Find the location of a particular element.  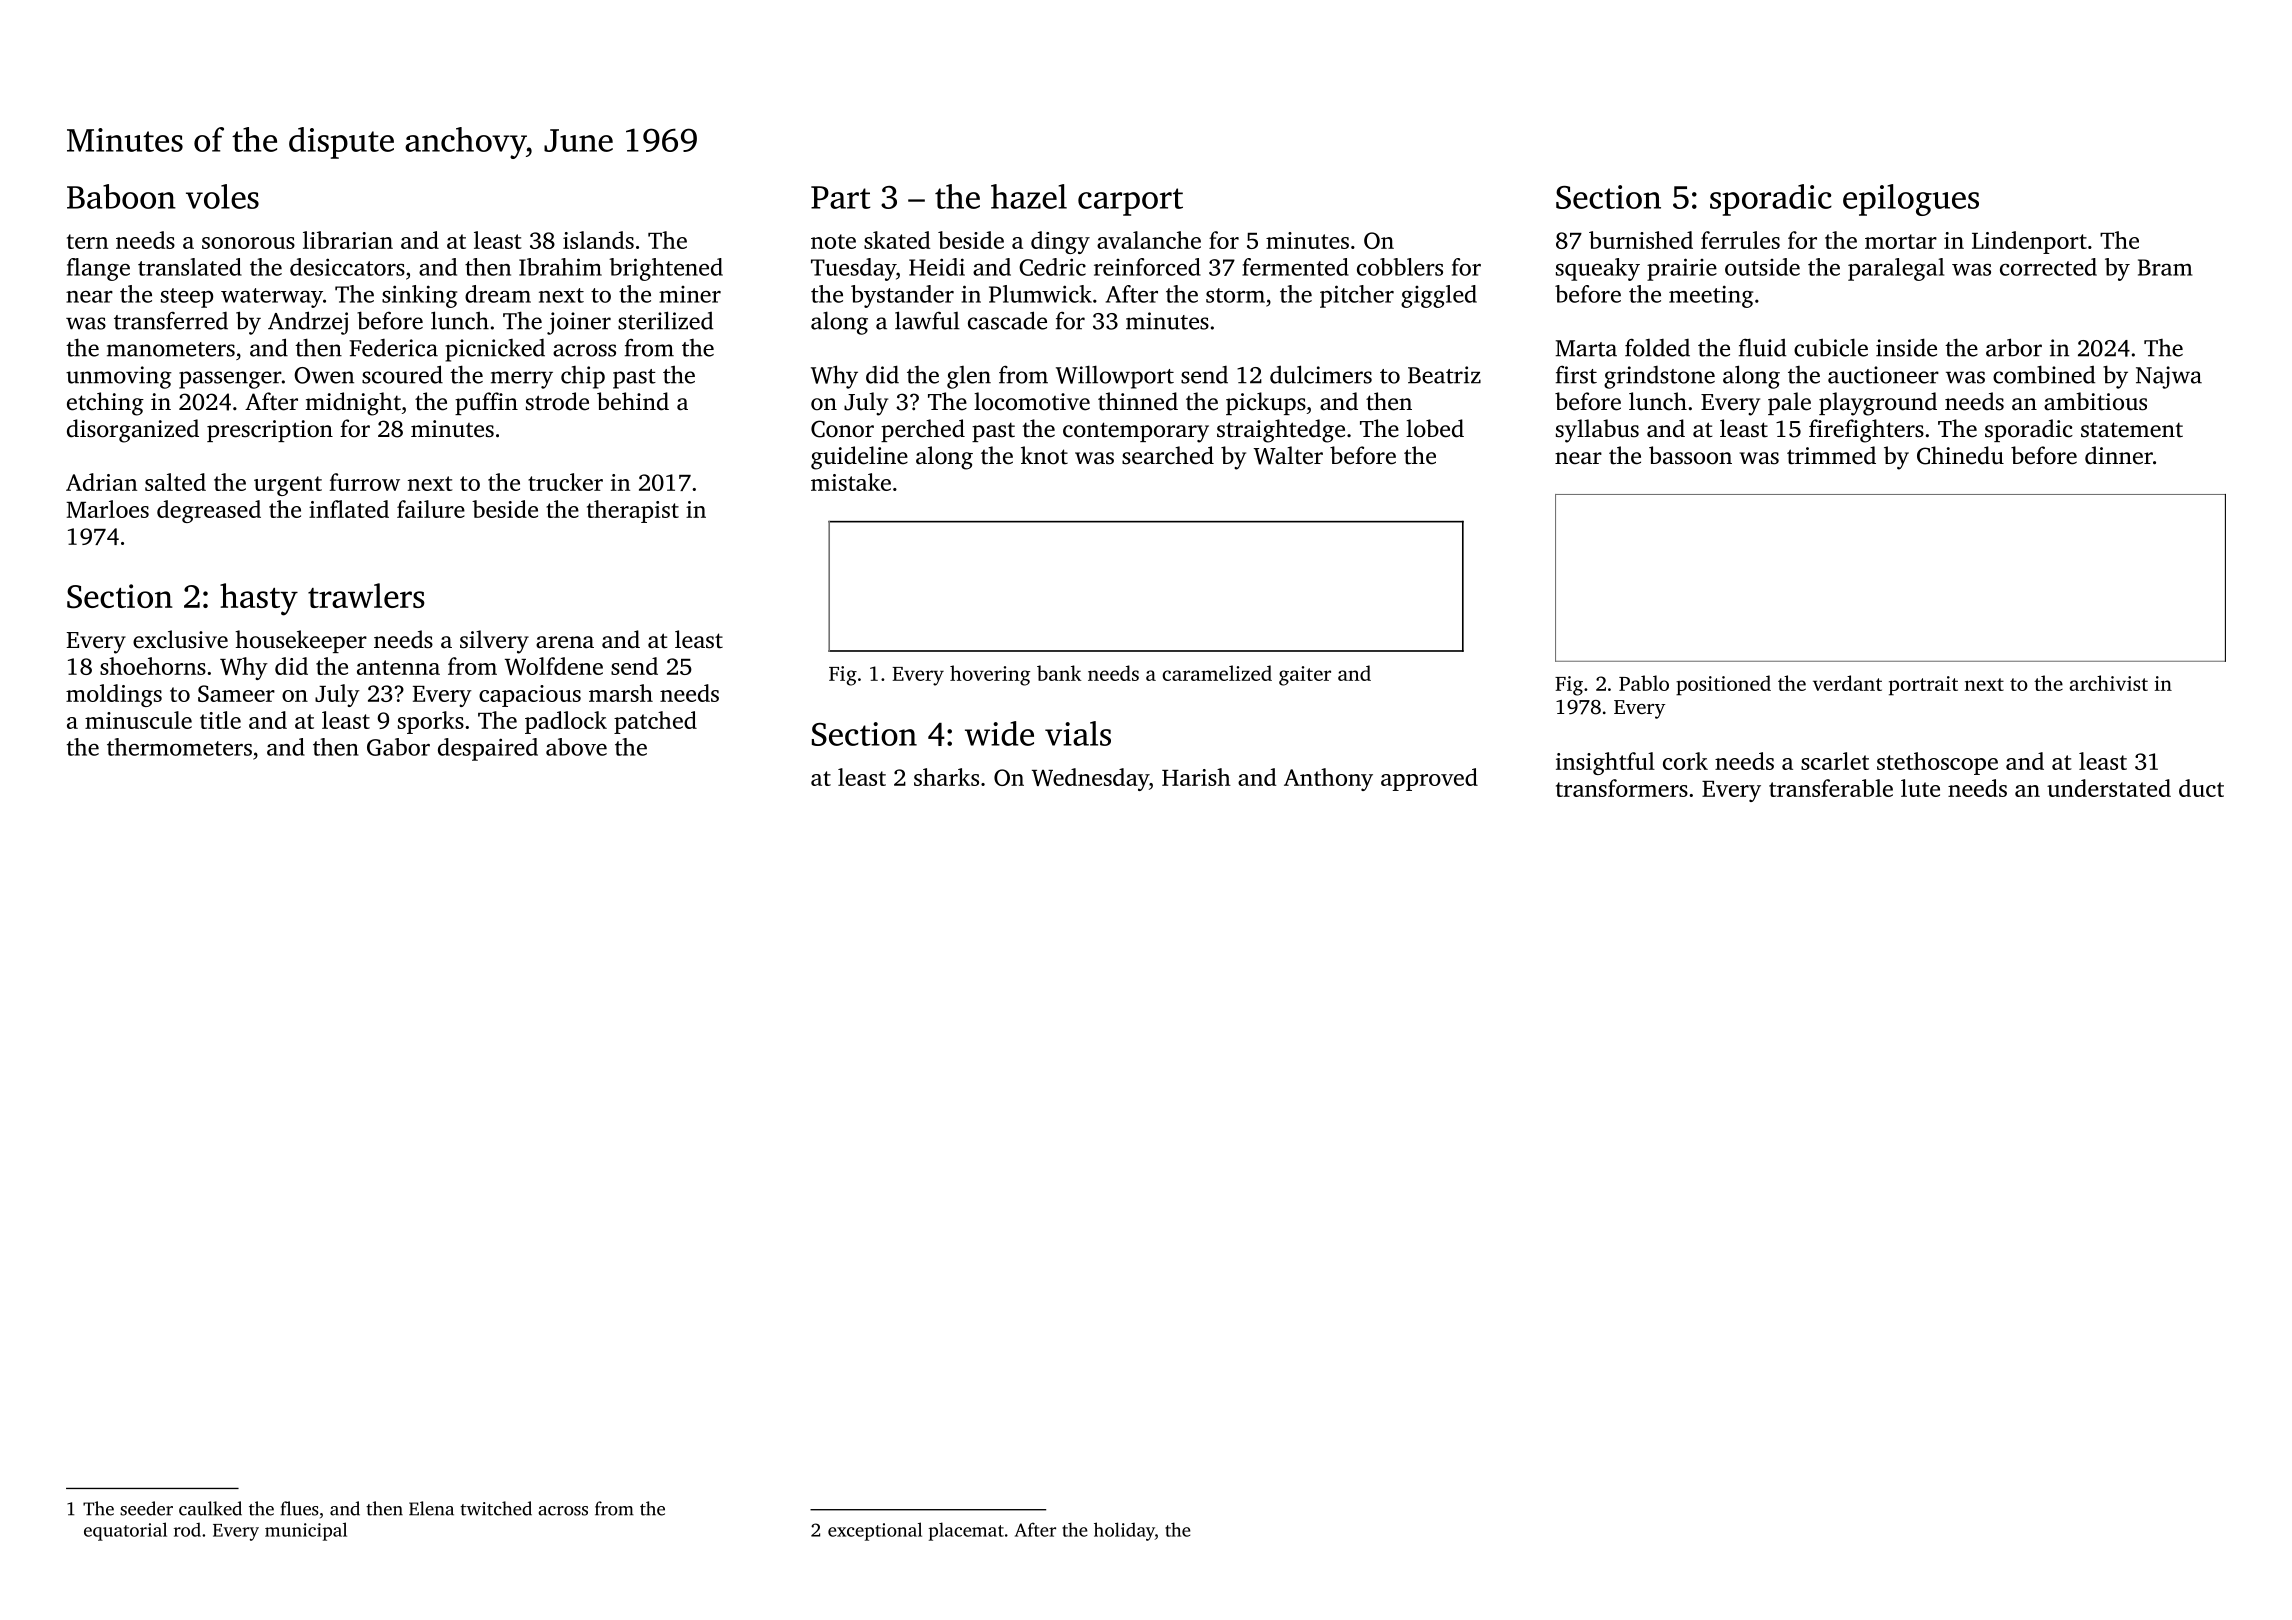

sharks is located at coordinates (946, 777).
